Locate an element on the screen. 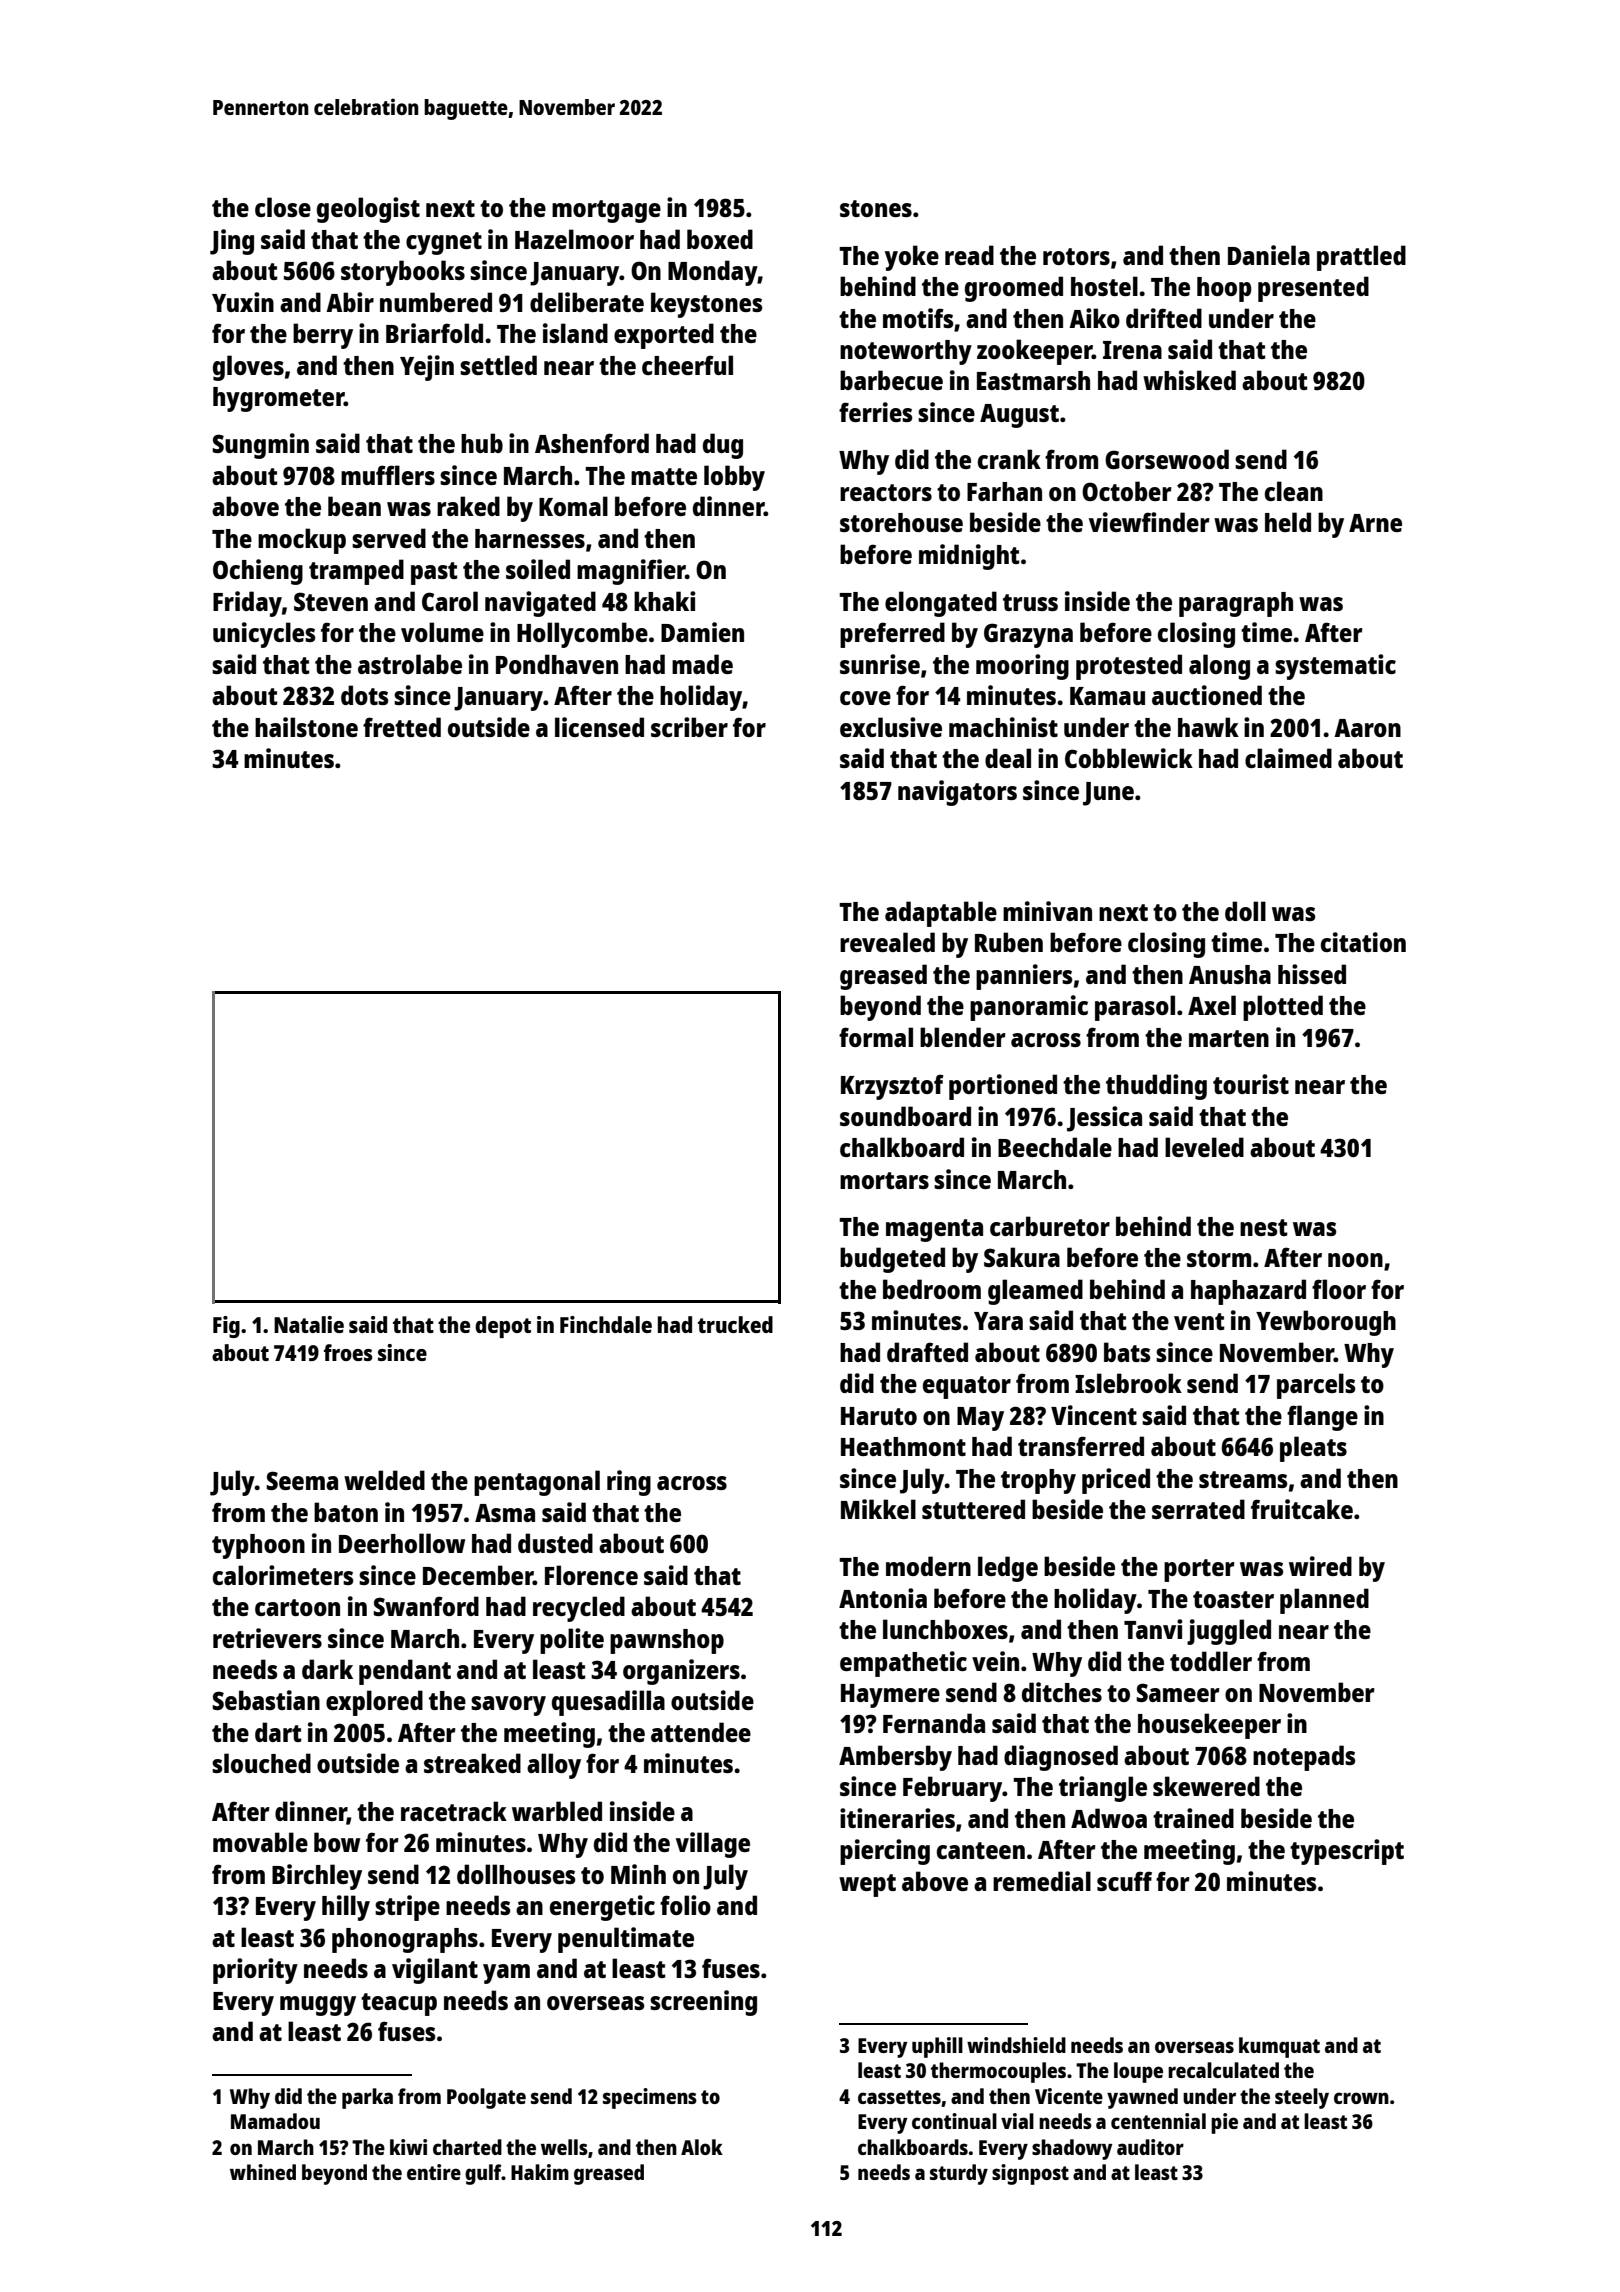 The width and height of the screenshot is (1620, 2292). tourist is located at coordinates (1251, 1084).
